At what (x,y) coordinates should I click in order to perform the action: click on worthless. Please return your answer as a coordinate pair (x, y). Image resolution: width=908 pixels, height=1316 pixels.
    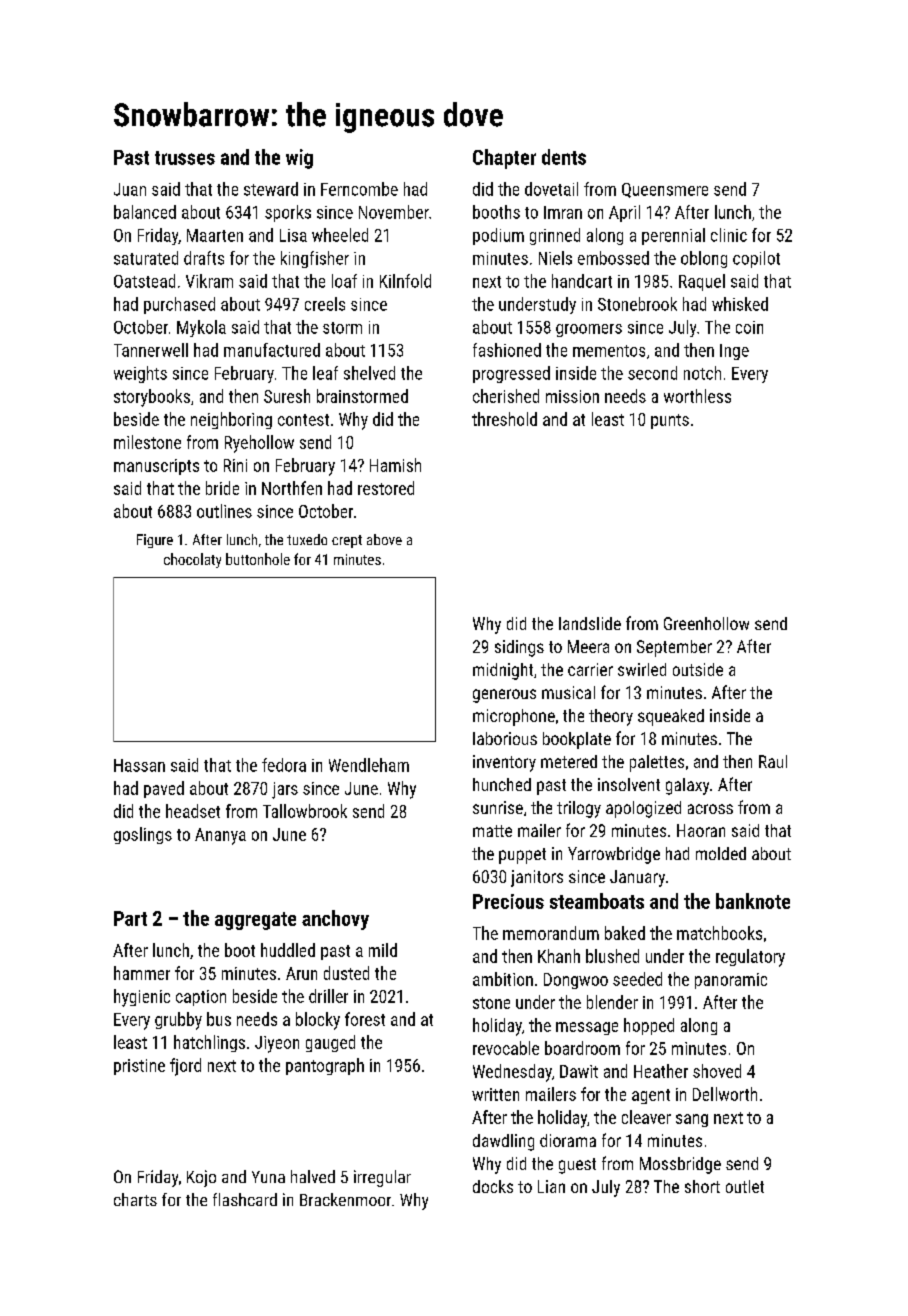
    Looking at the image, I should click on (697, 396).
